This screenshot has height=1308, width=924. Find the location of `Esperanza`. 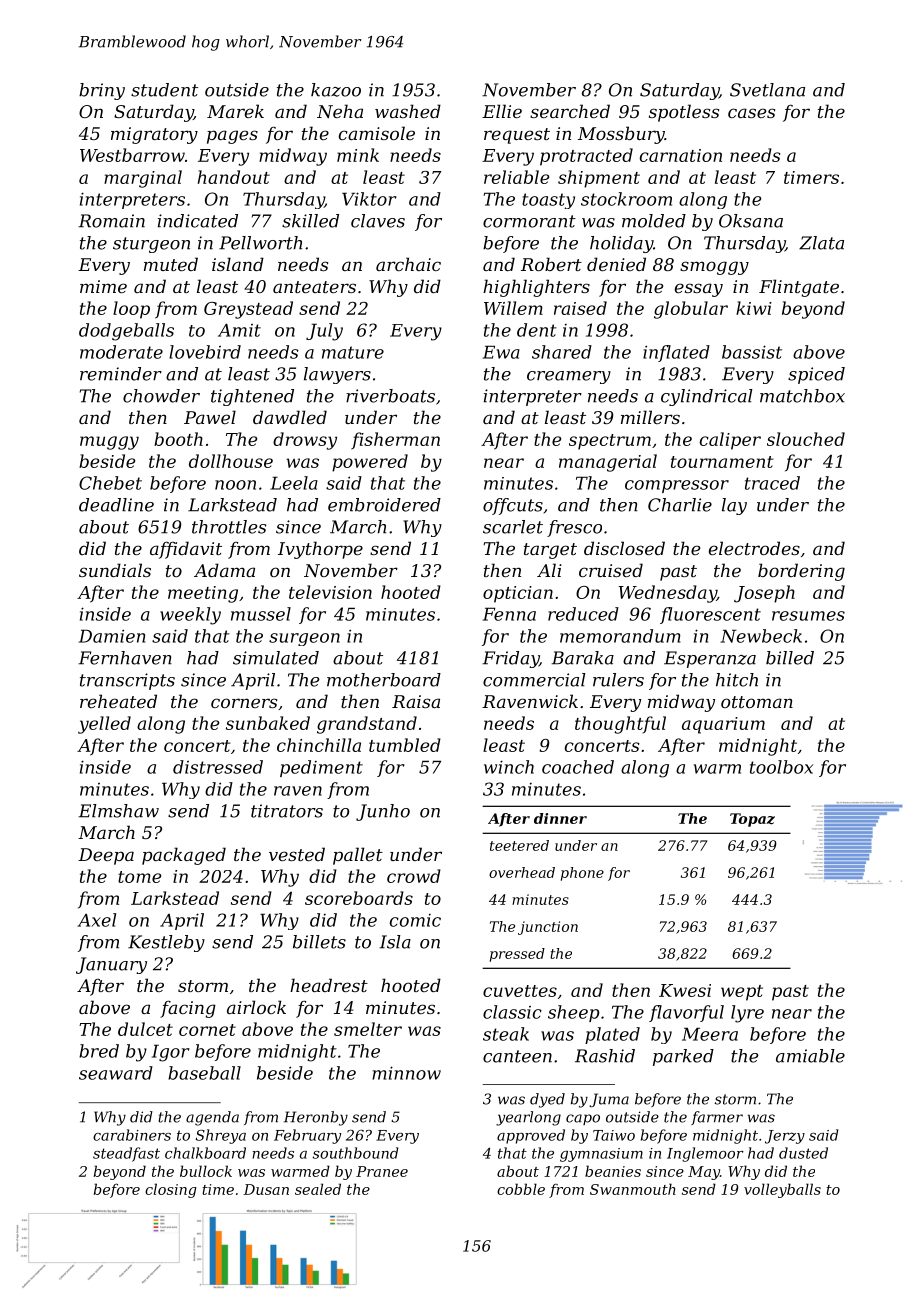

Esperanza is located at coordinates (710, 659).
